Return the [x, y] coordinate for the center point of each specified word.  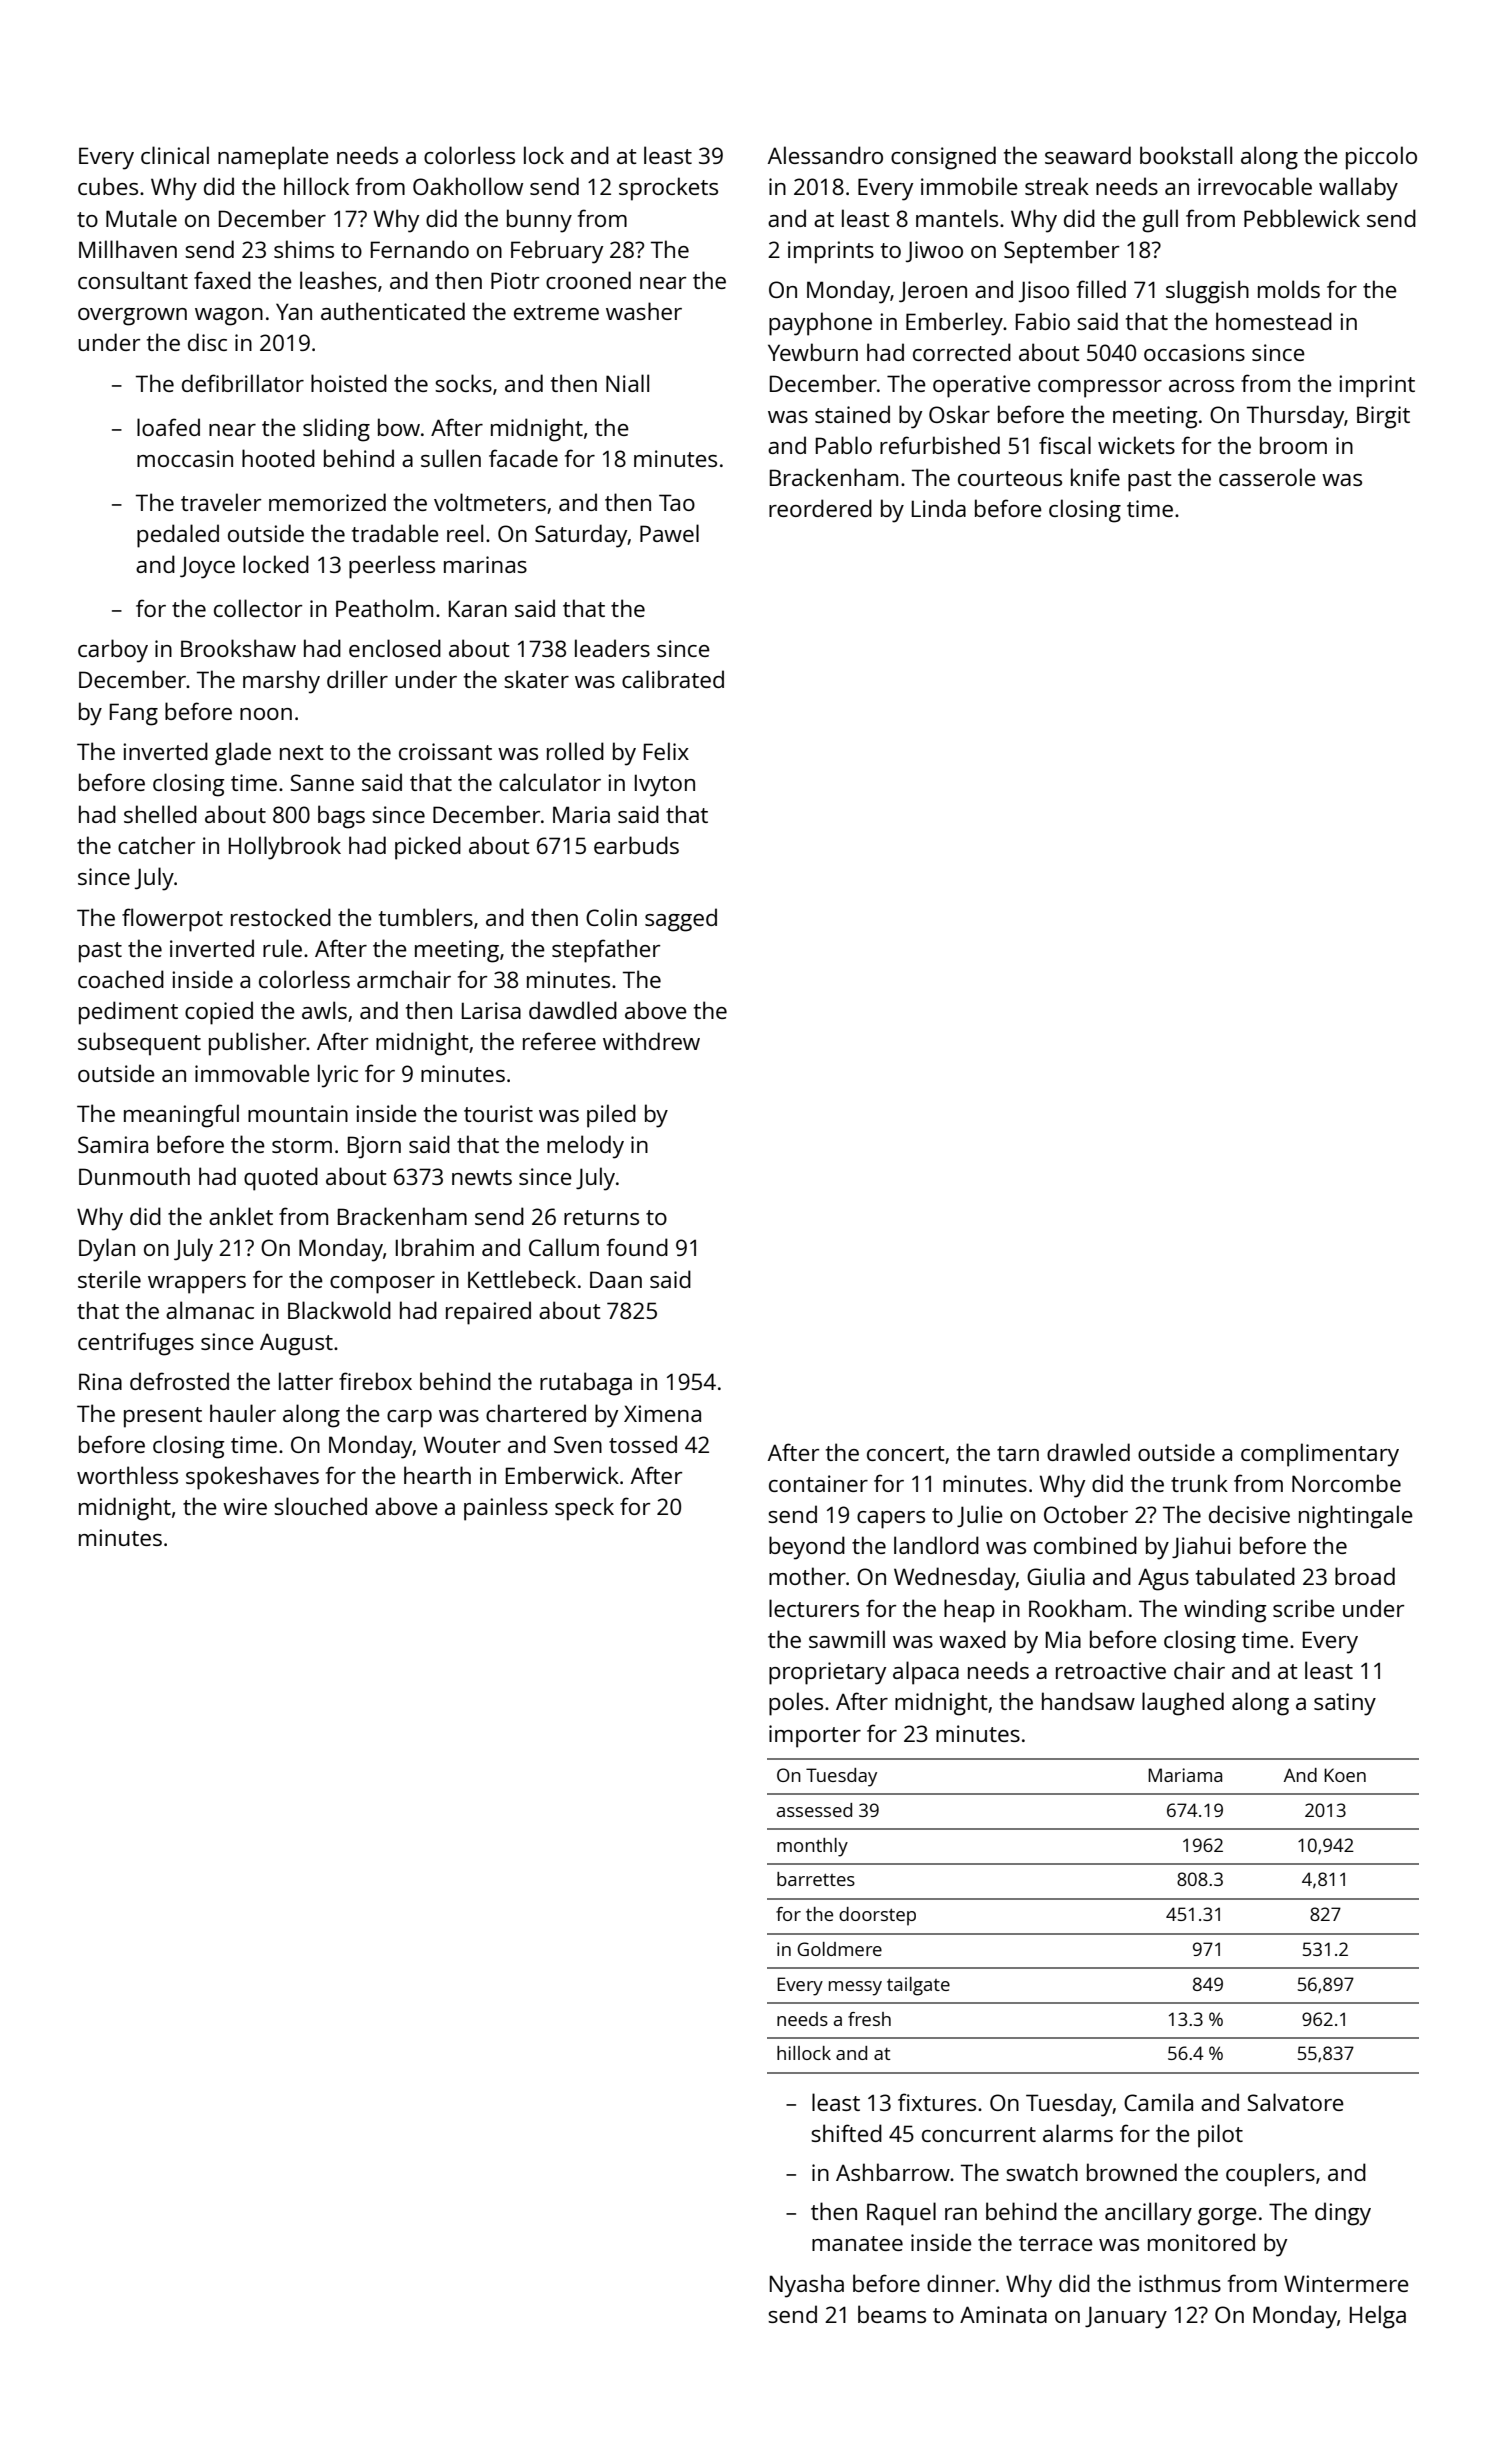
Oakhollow [468, 186]
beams [892, 2314]
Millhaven [128, 249]
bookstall [1186, 155]
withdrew [651, 1041]
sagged [681, 920]
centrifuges [136, 1344]
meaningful [181, 1116]
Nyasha [807, 2286]
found [637, 1247]
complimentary [1320, 1455]
